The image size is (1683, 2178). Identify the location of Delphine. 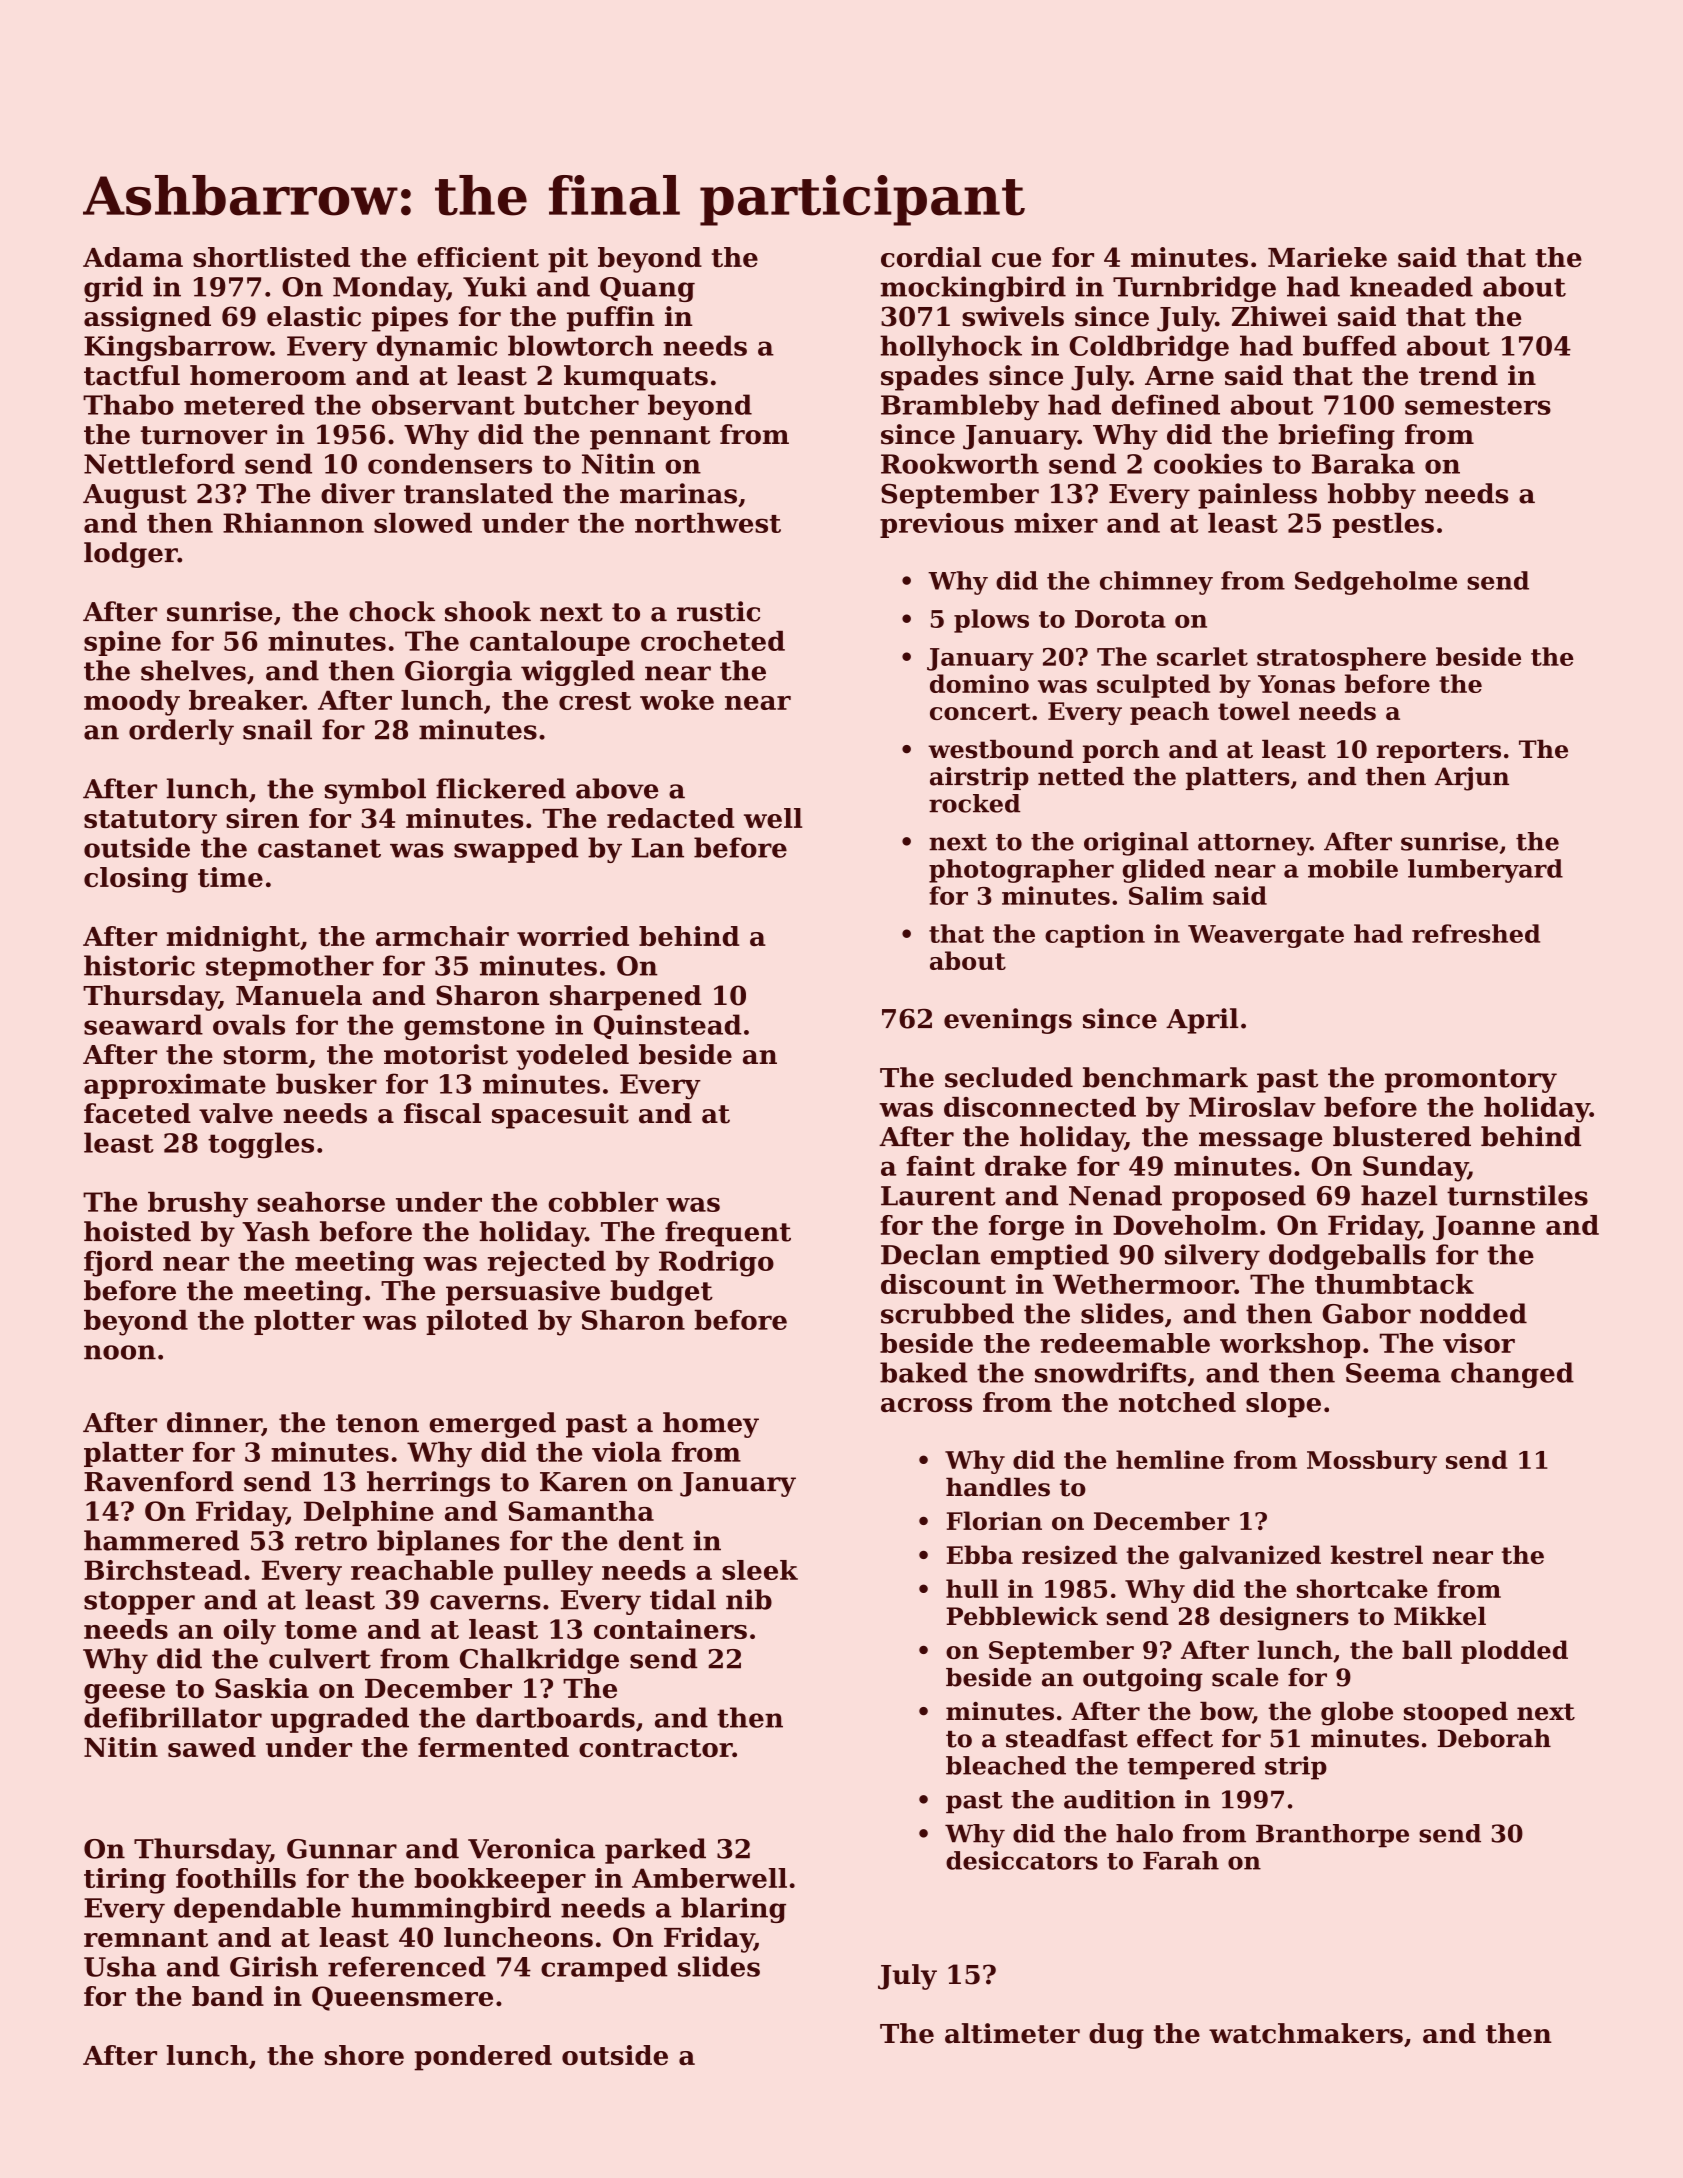
(369, 1513).
